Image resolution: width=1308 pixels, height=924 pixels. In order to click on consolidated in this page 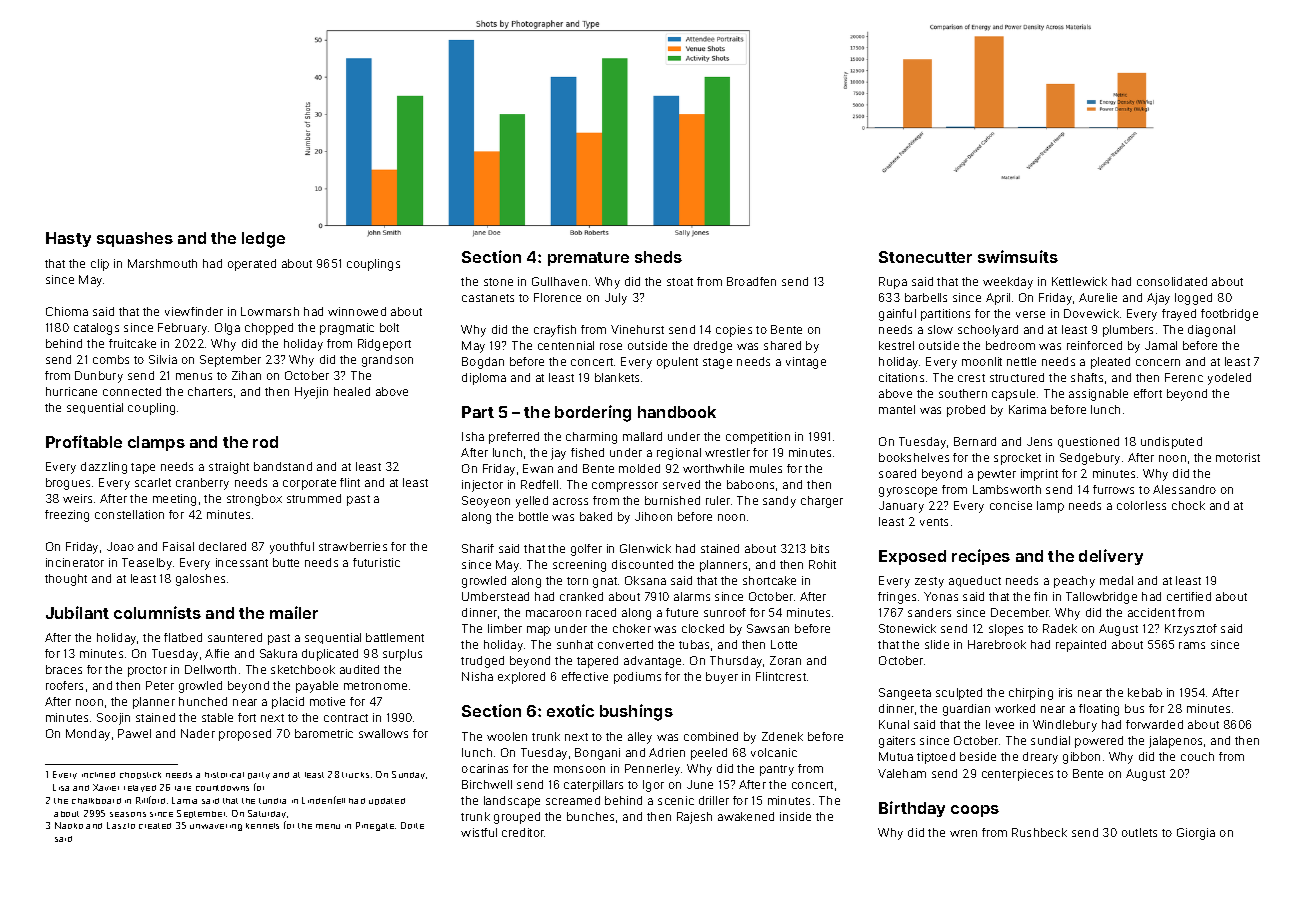, I will do `click(1172, 281)`.
